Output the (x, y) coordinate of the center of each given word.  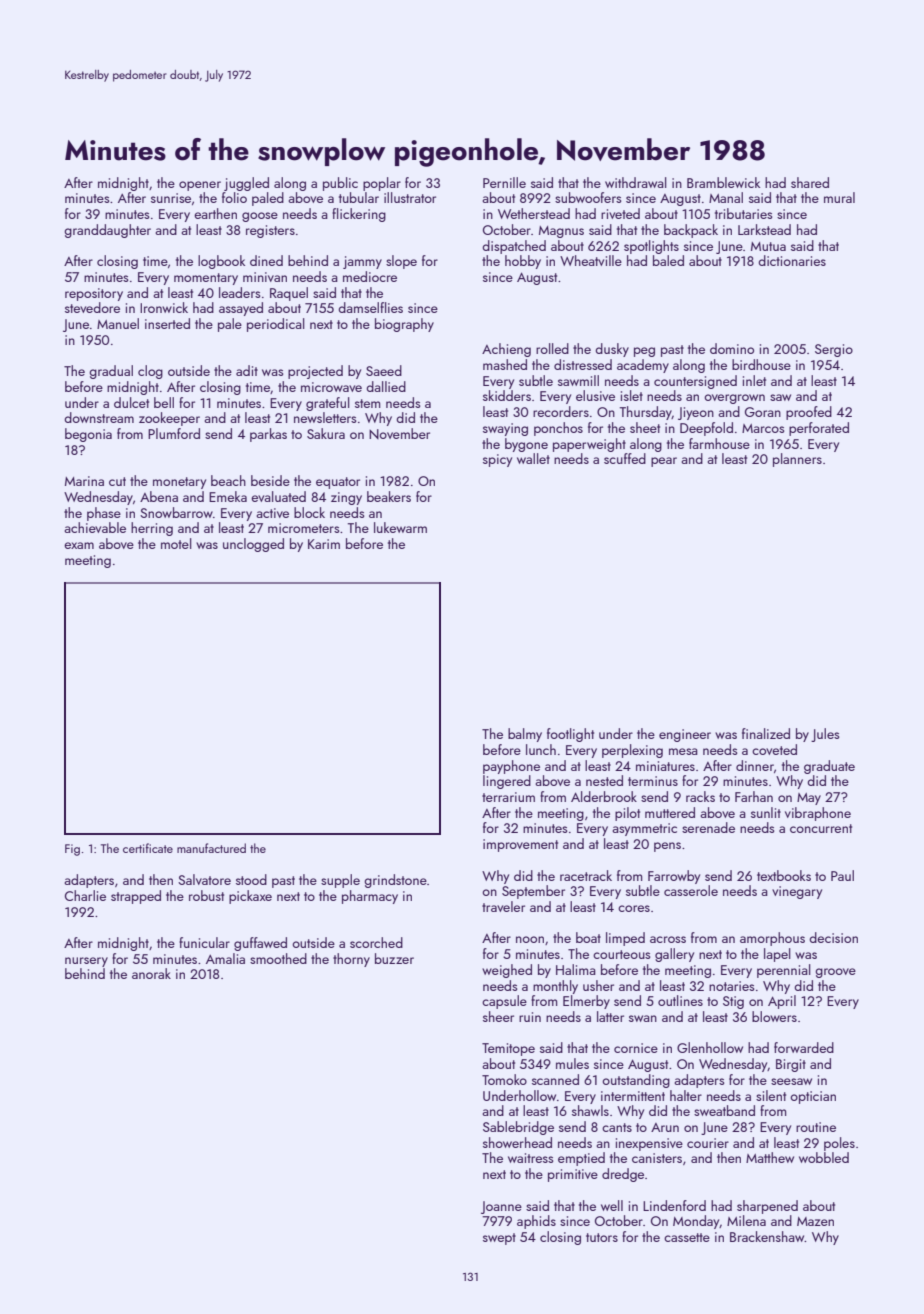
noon (530, 939)
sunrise (171, 198)
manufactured (211, 848)
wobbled (824, 1157)
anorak (151, 973)
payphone (511, 767)
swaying (505, 429)
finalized (766, 733)
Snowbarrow (176, 512)
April (782, 1002)
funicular (204, 942)
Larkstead (764, 229)
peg (644, 352)
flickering (359, 215)
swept (499, 1239)
